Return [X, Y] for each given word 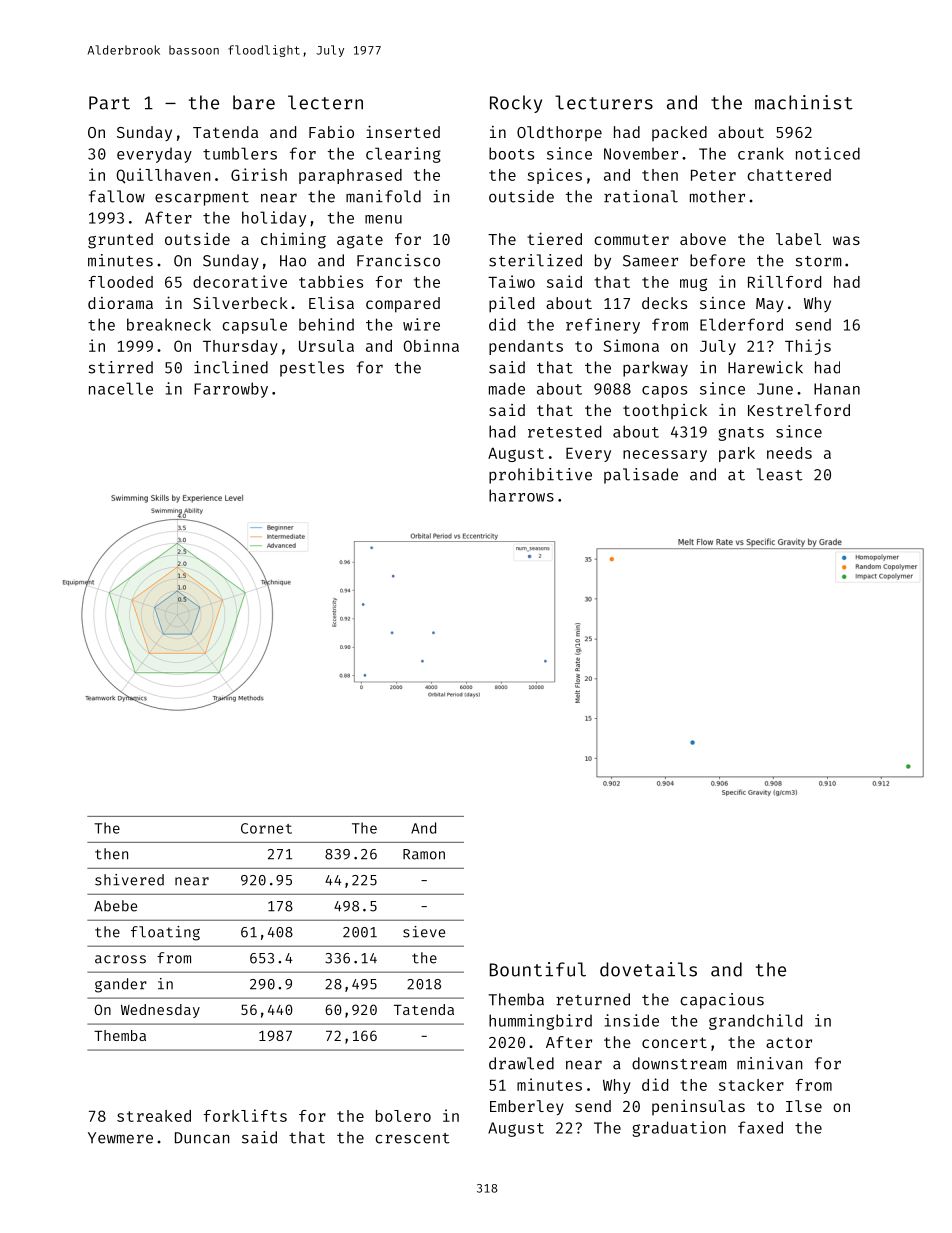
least [780, 474]
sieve [424, 932]
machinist [804, 102]
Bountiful [538, 969]
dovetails [648, 969]
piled [511, 304]
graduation [679, 1129]
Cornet [266, 828]
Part [109, 103]
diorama [120, 303]
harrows [521, 495]
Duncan [202, 1138]
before [717, 260]
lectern [325, 102]
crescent [412, 1138]
